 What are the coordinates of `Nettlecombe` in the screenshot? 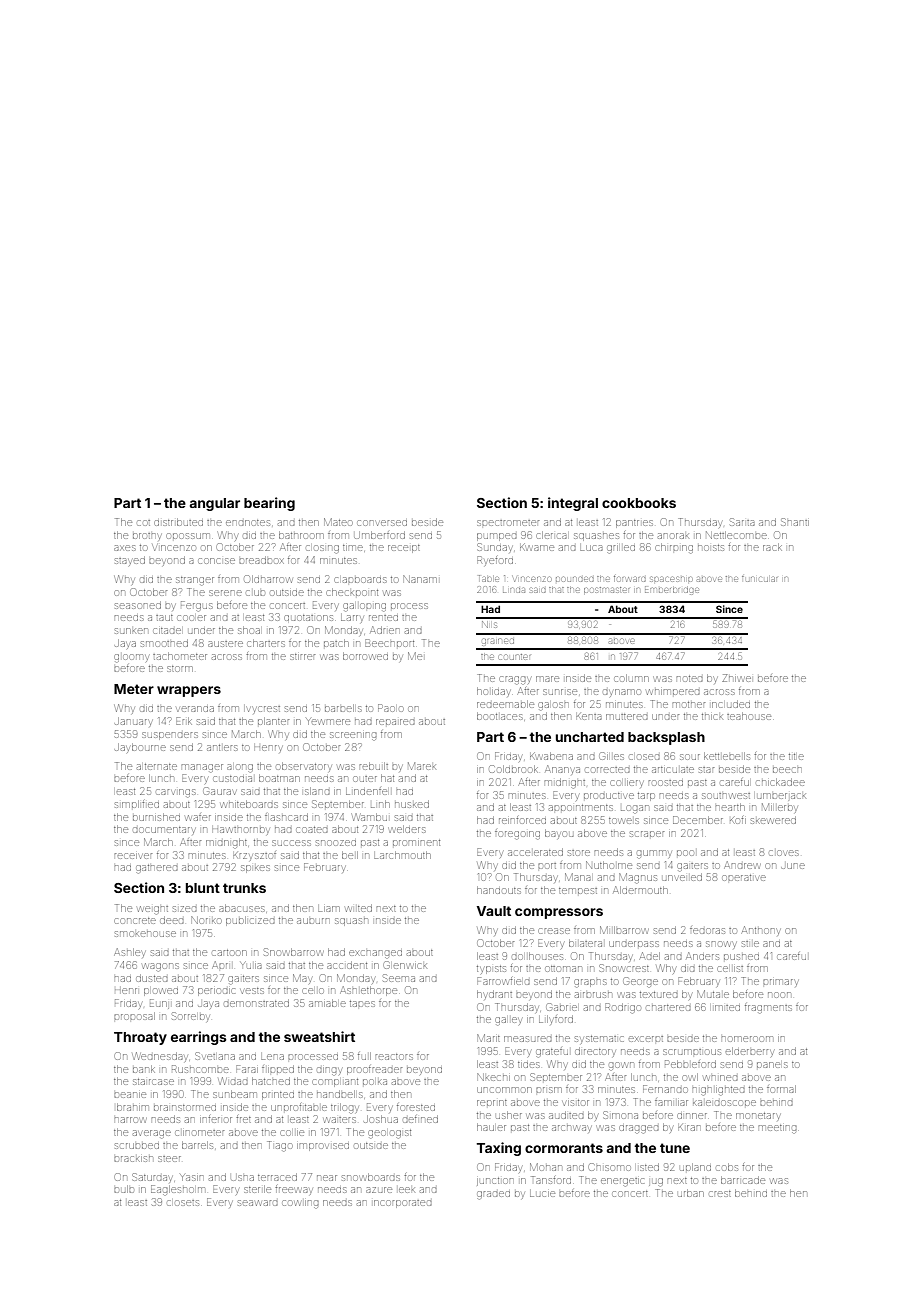 It's located at (736, 535).
